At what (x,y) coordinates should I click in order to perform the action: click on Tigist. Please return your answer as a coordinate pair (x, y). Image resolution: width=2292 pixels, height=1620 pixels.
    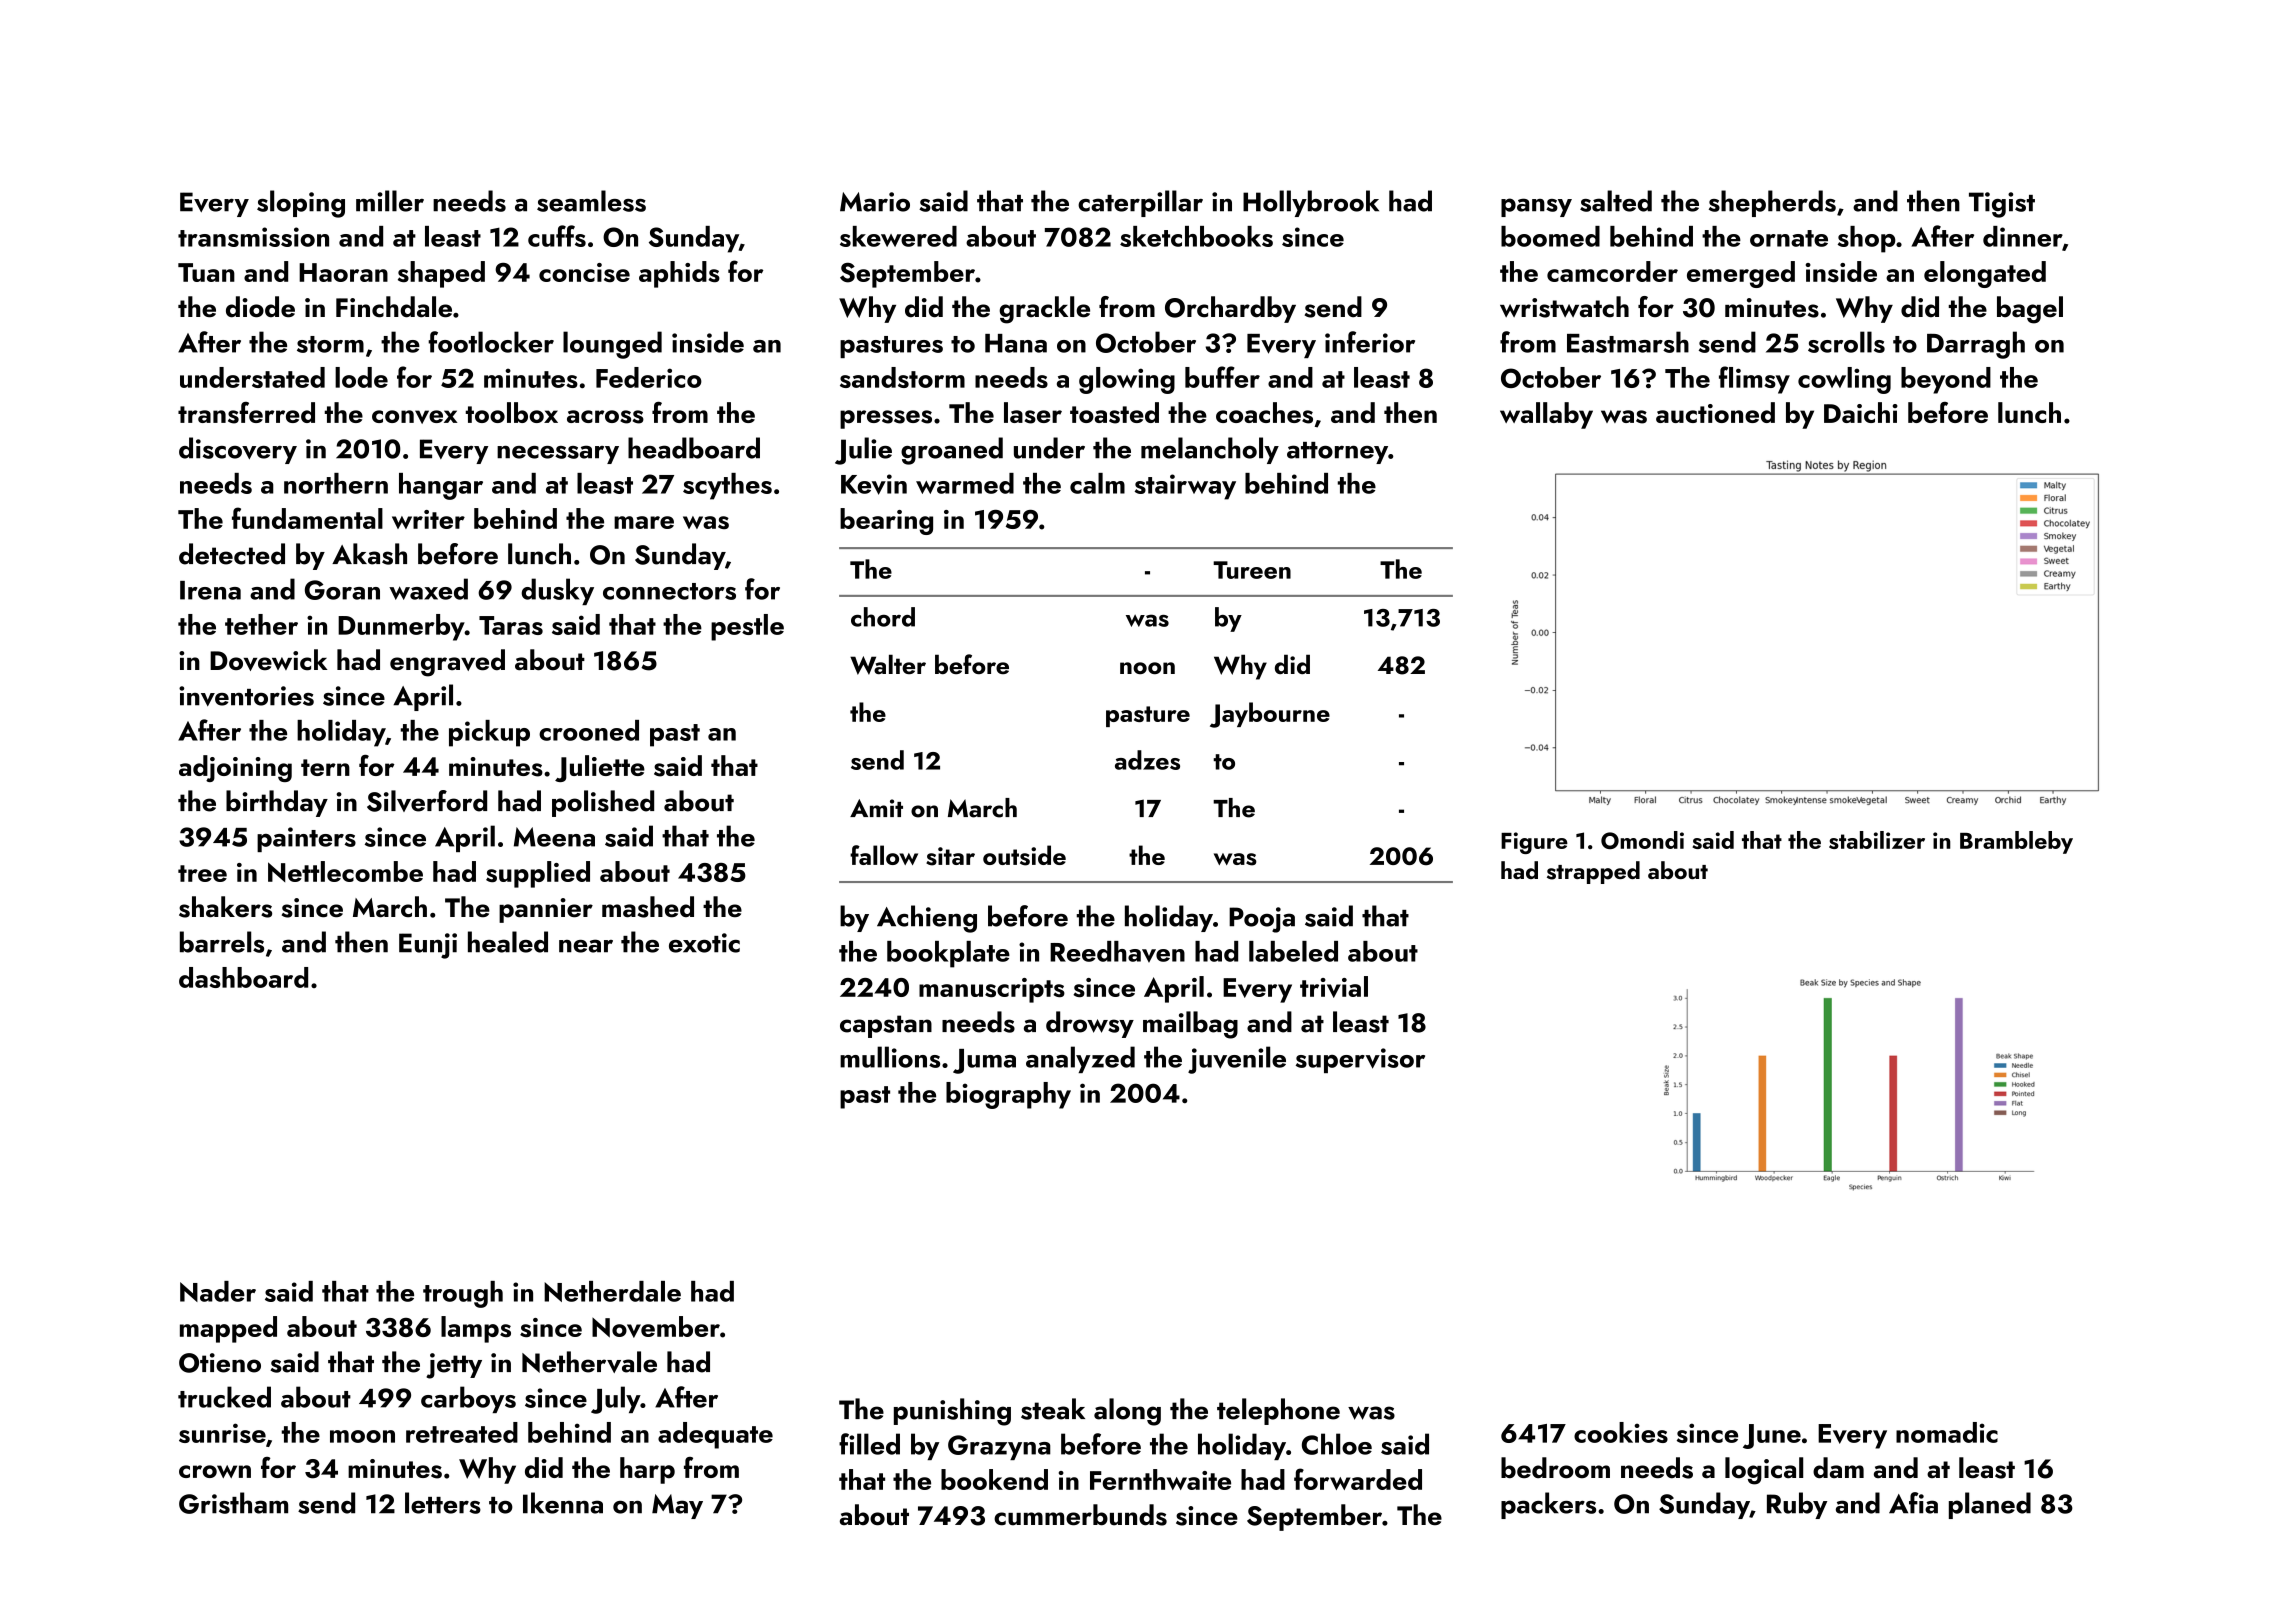
    Looking at the image, I should click on (2002, 205).
